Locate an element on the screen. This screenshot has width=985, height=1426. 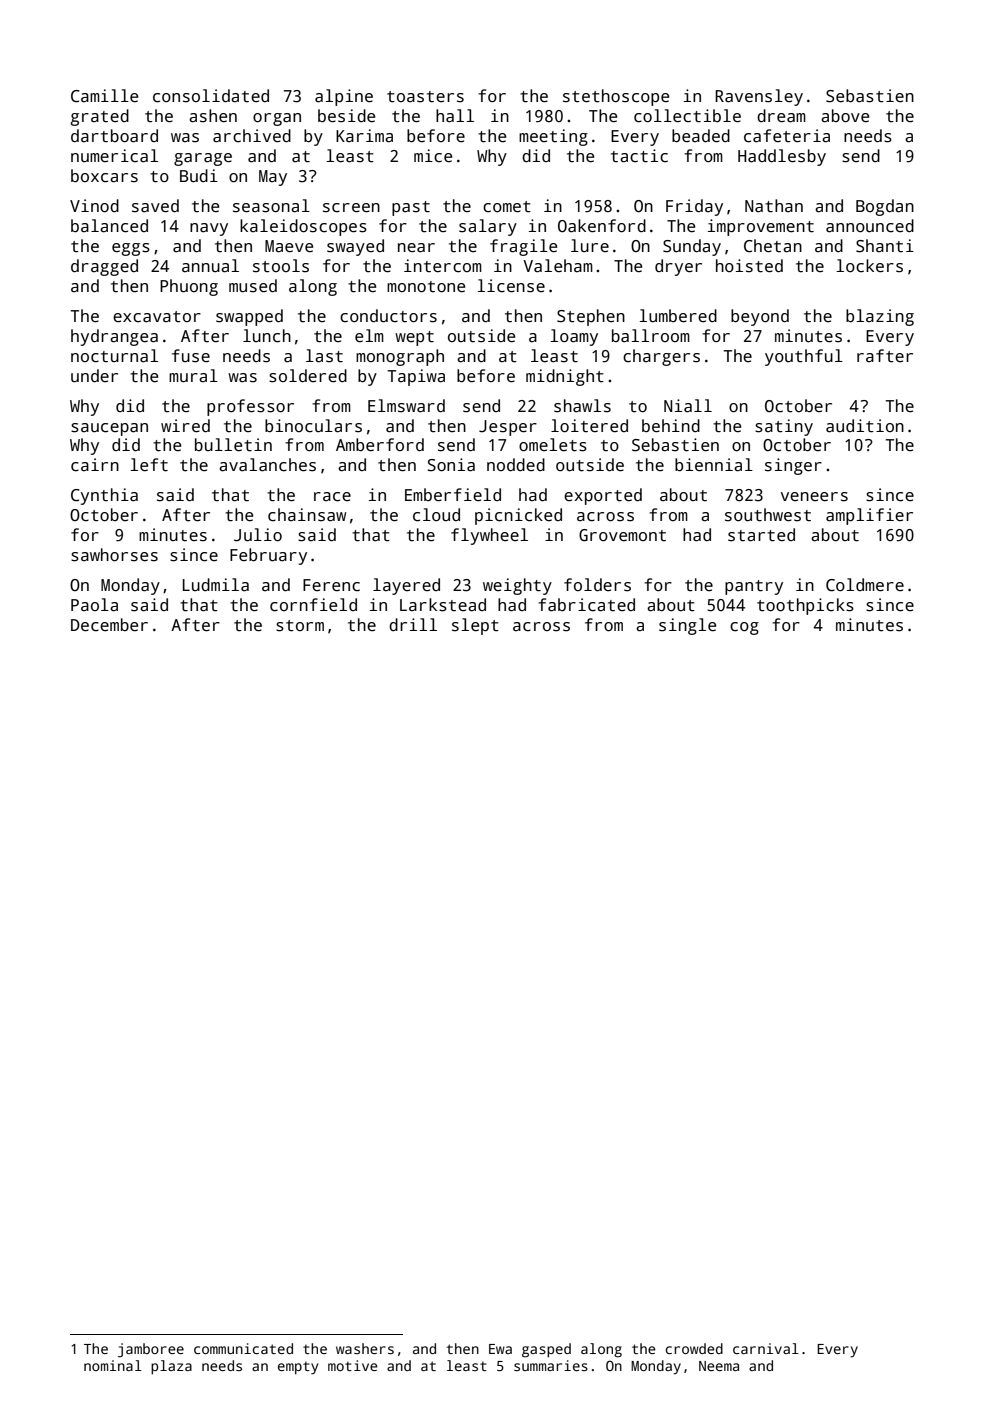
communicated is located at coordinates (243, 1348).
